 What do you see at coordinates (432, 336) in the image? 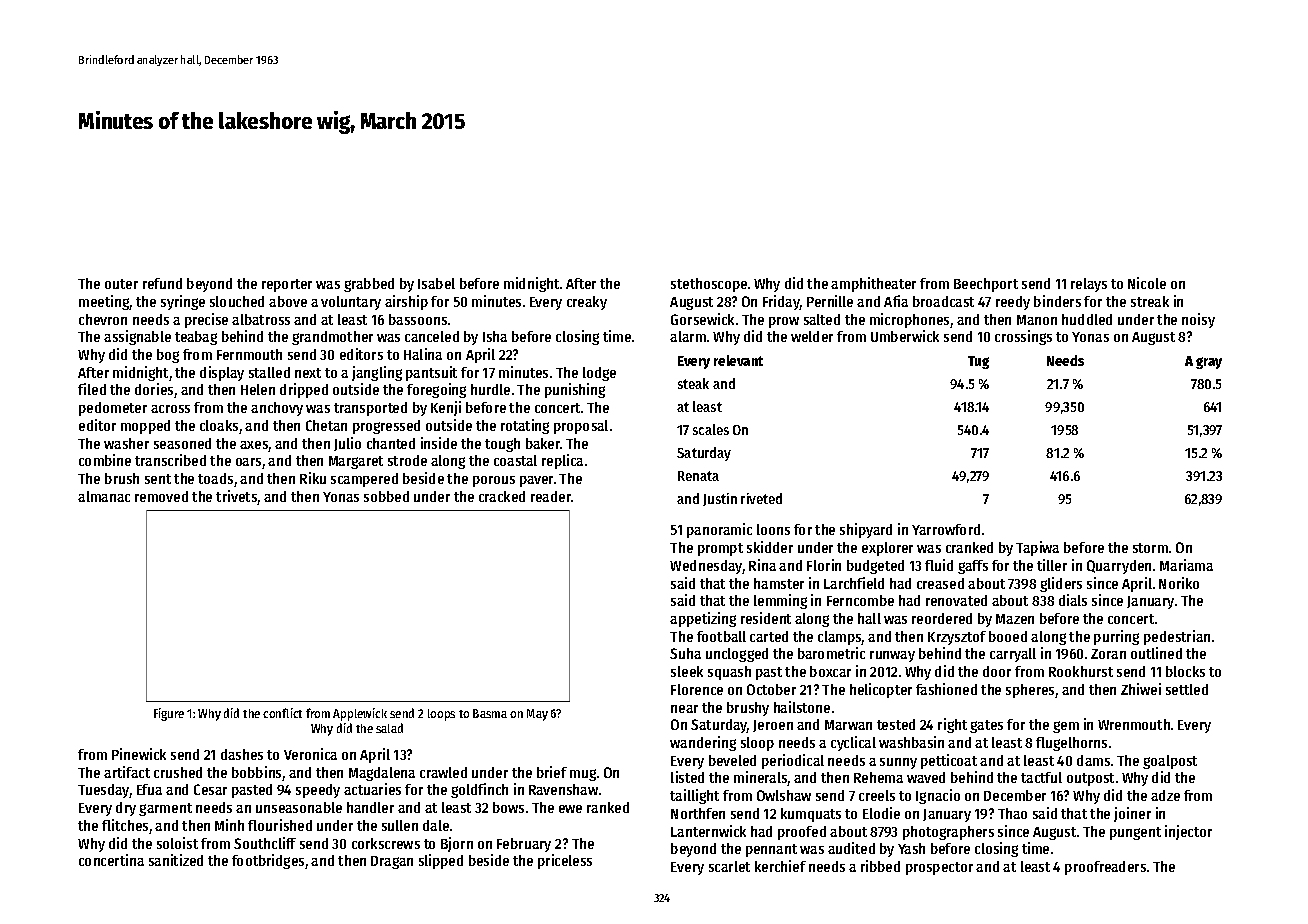
I see `canceled` at bounding box center [432, 336].
